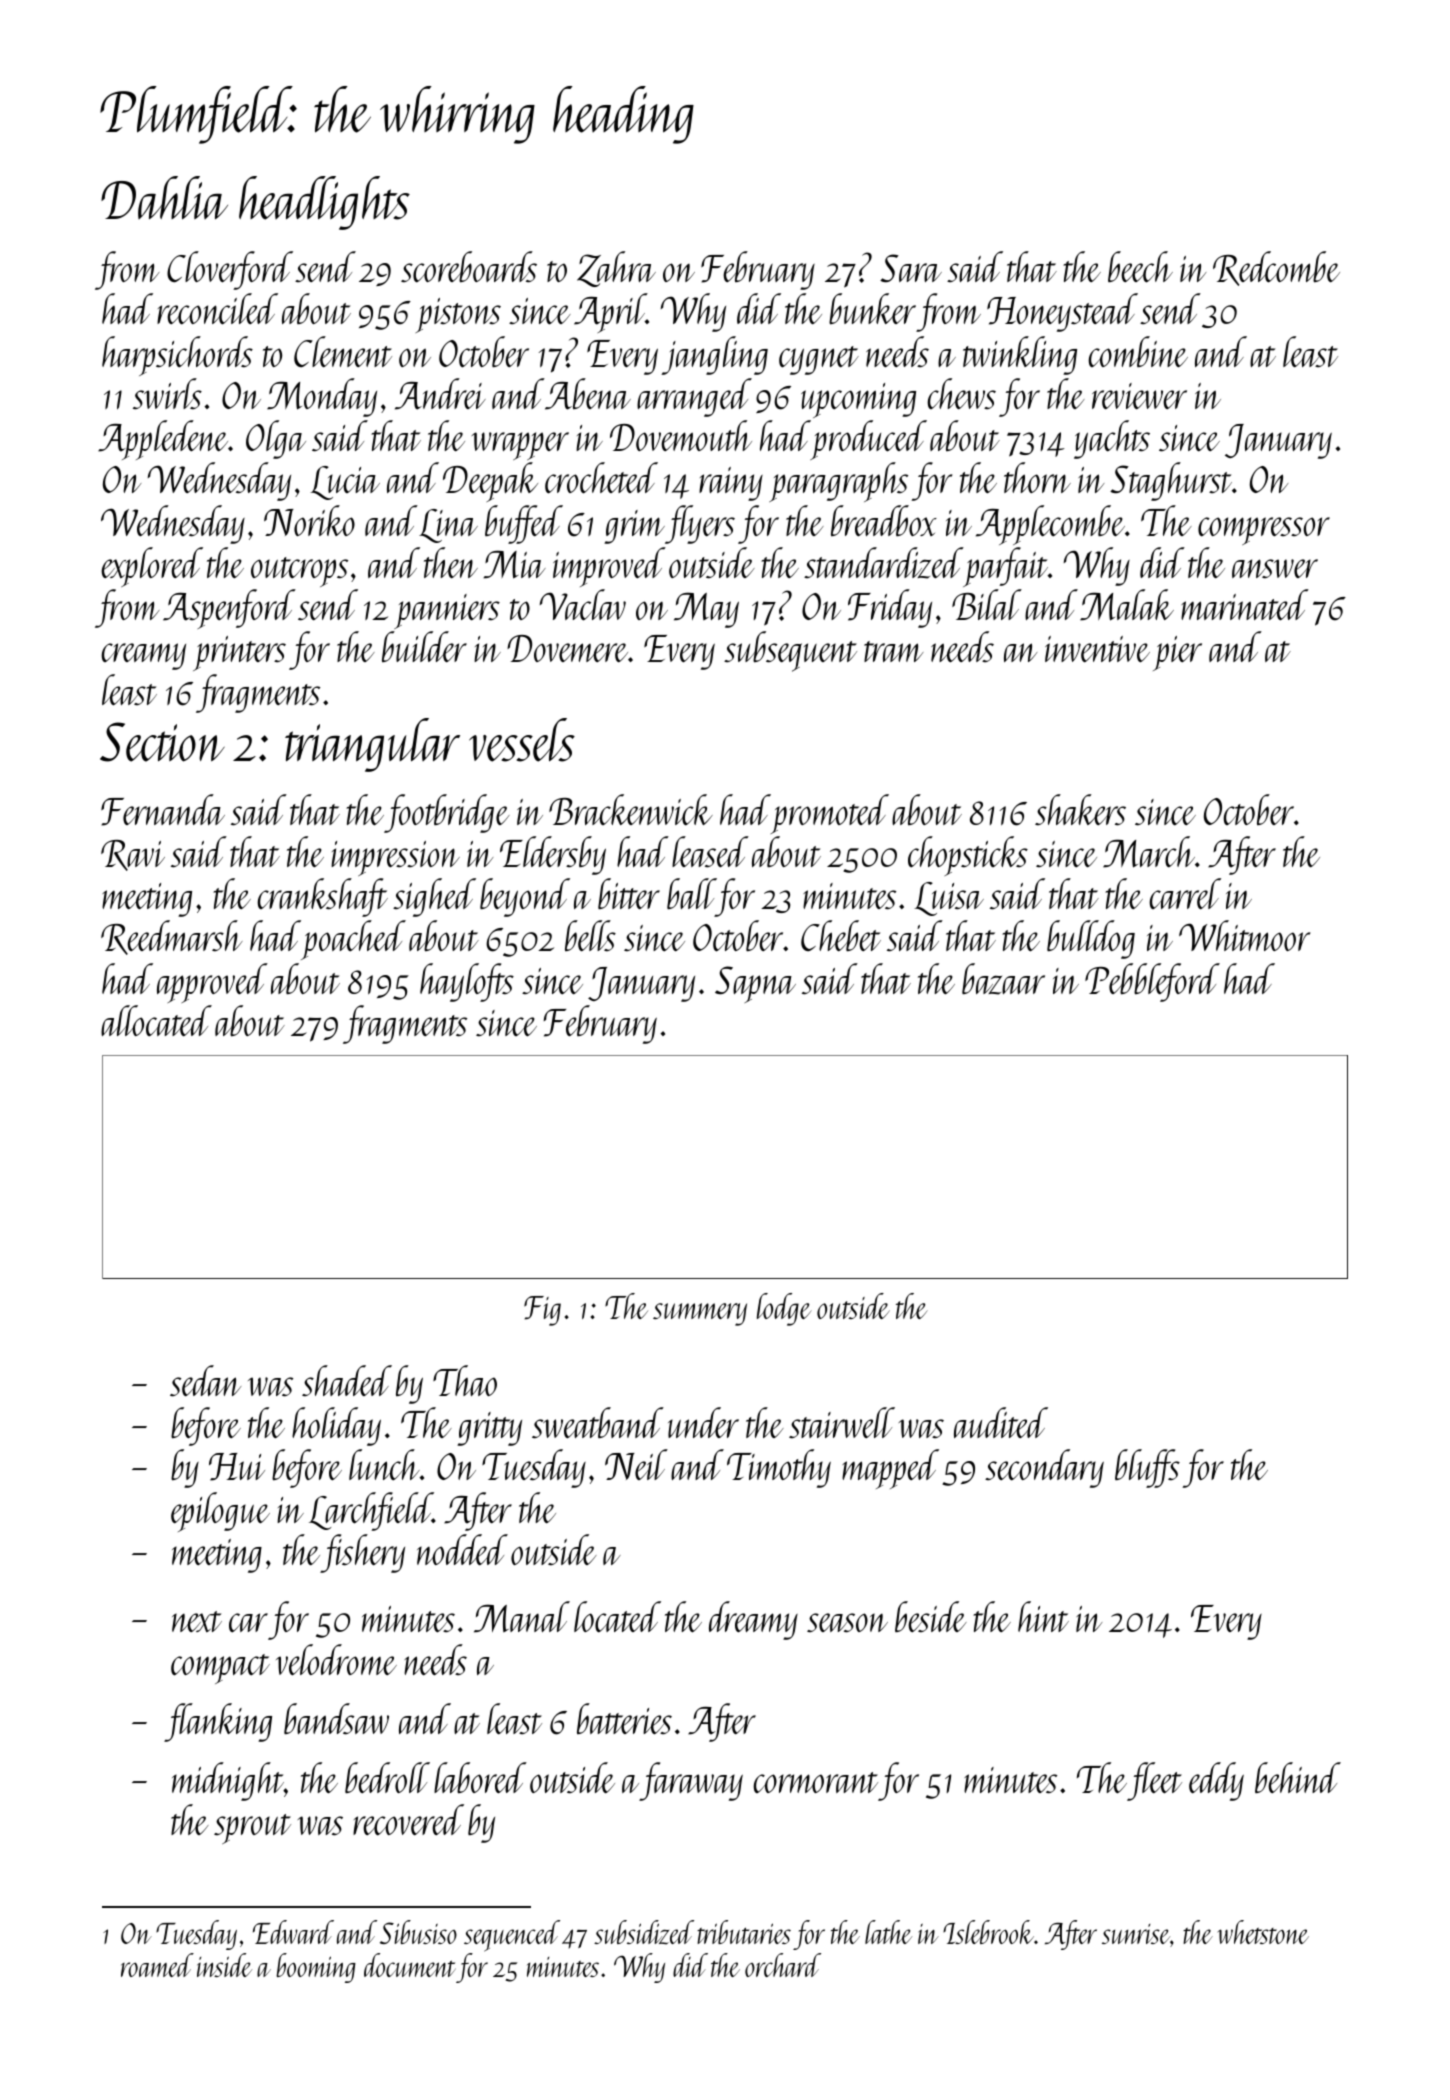  What do you see at coordinates (1003, 979) in the screenshot?
I see `bazaar` at bounding box center [1003, 979].
